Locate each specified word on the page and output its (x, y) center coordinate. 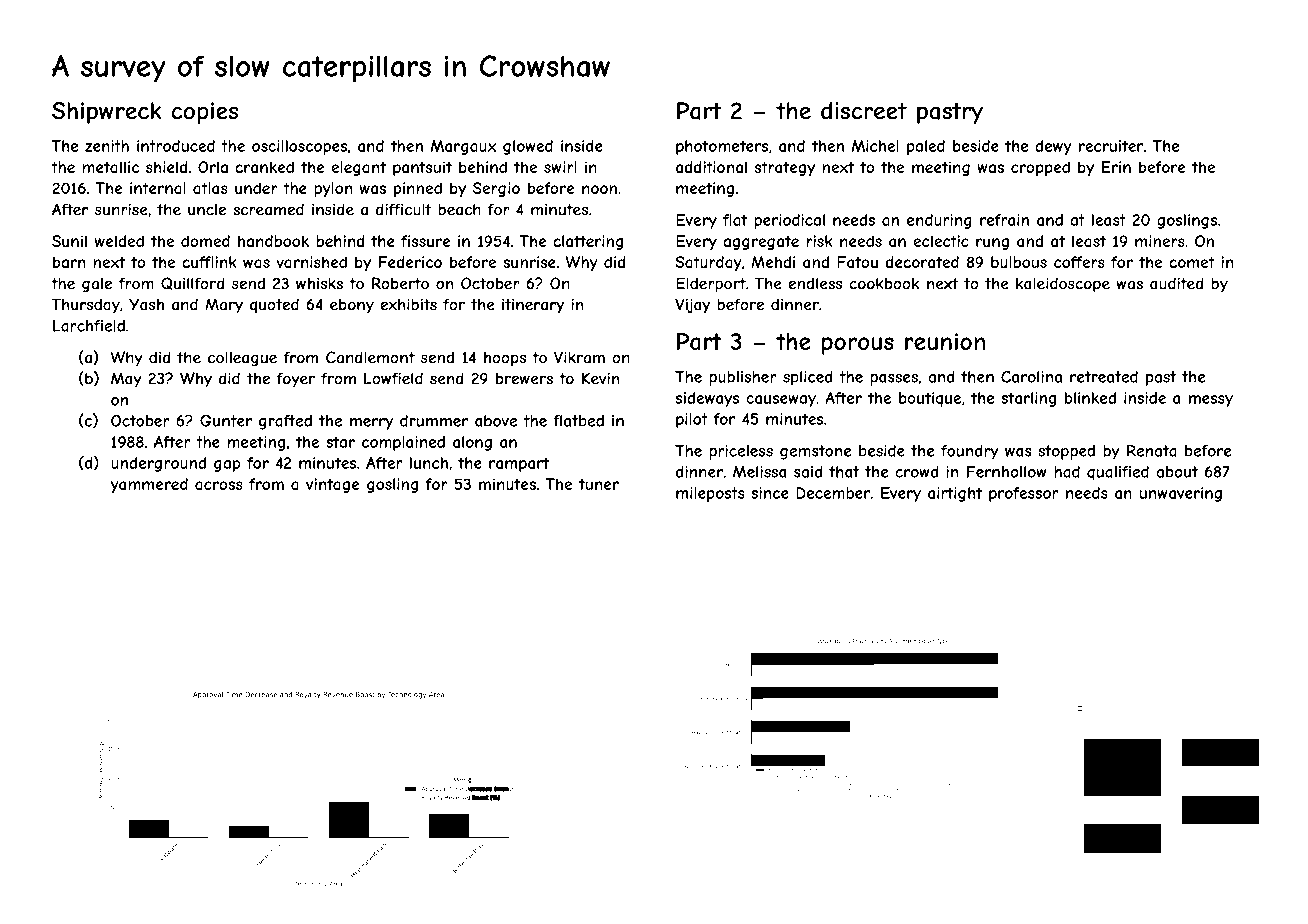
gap (227, 466)
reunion (945, 341)
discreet (864, 111)
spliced (808, 378)
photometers (722, 147)
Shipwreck (107, 113)
